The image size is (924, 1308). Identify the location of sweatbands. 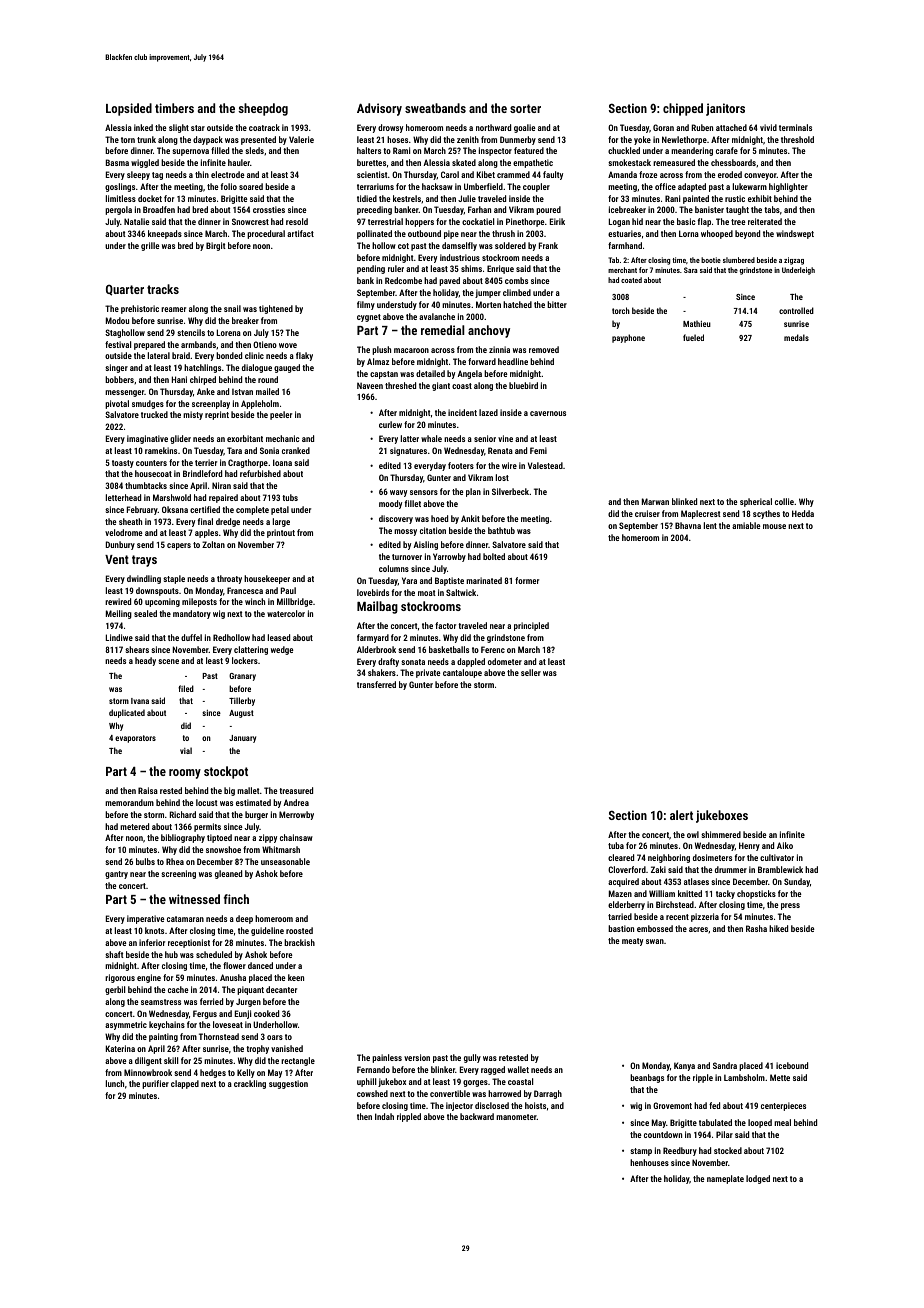
(435, 108).
